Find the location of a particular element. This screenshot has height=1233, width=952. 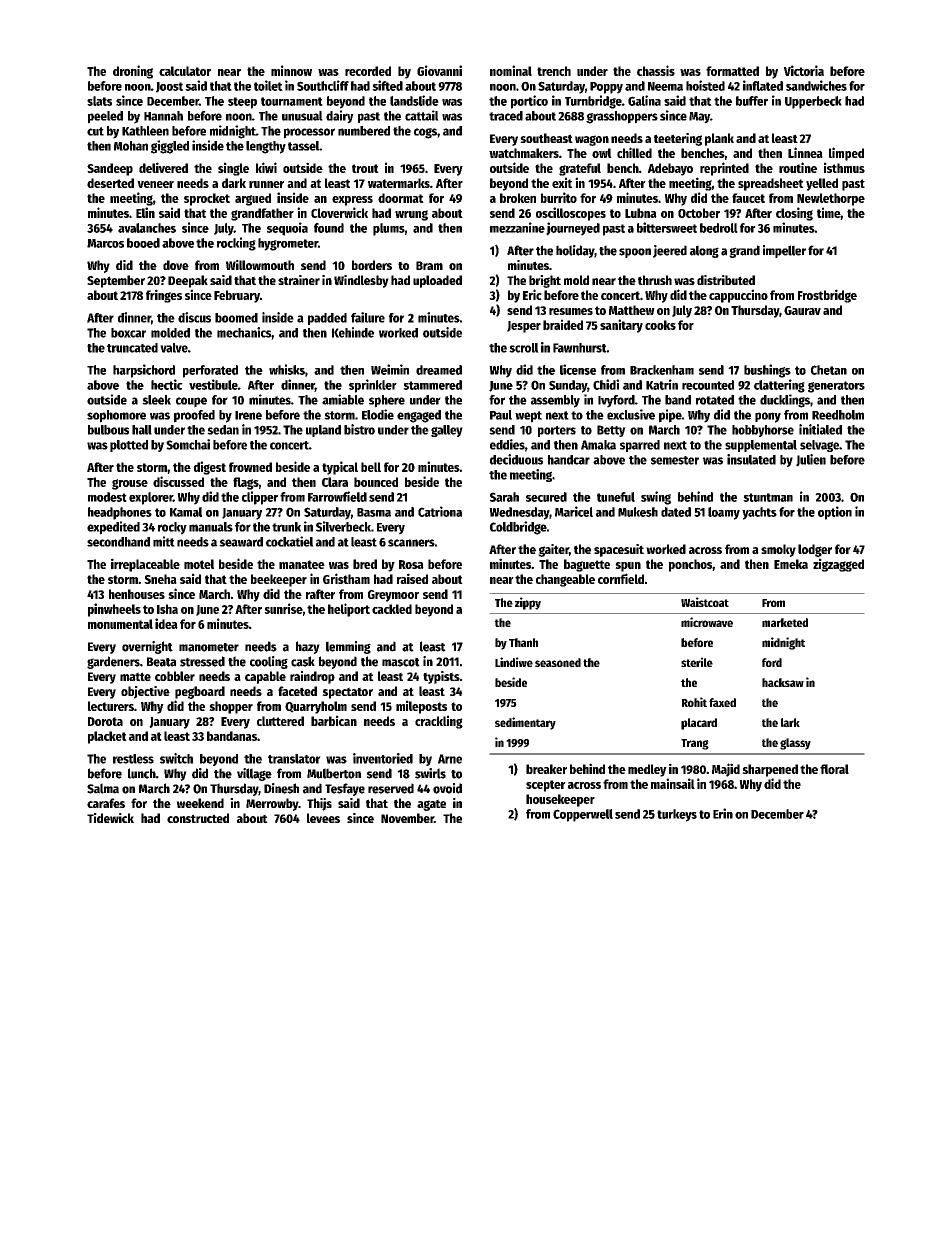

constructed is located at coordinates (198, 818).
